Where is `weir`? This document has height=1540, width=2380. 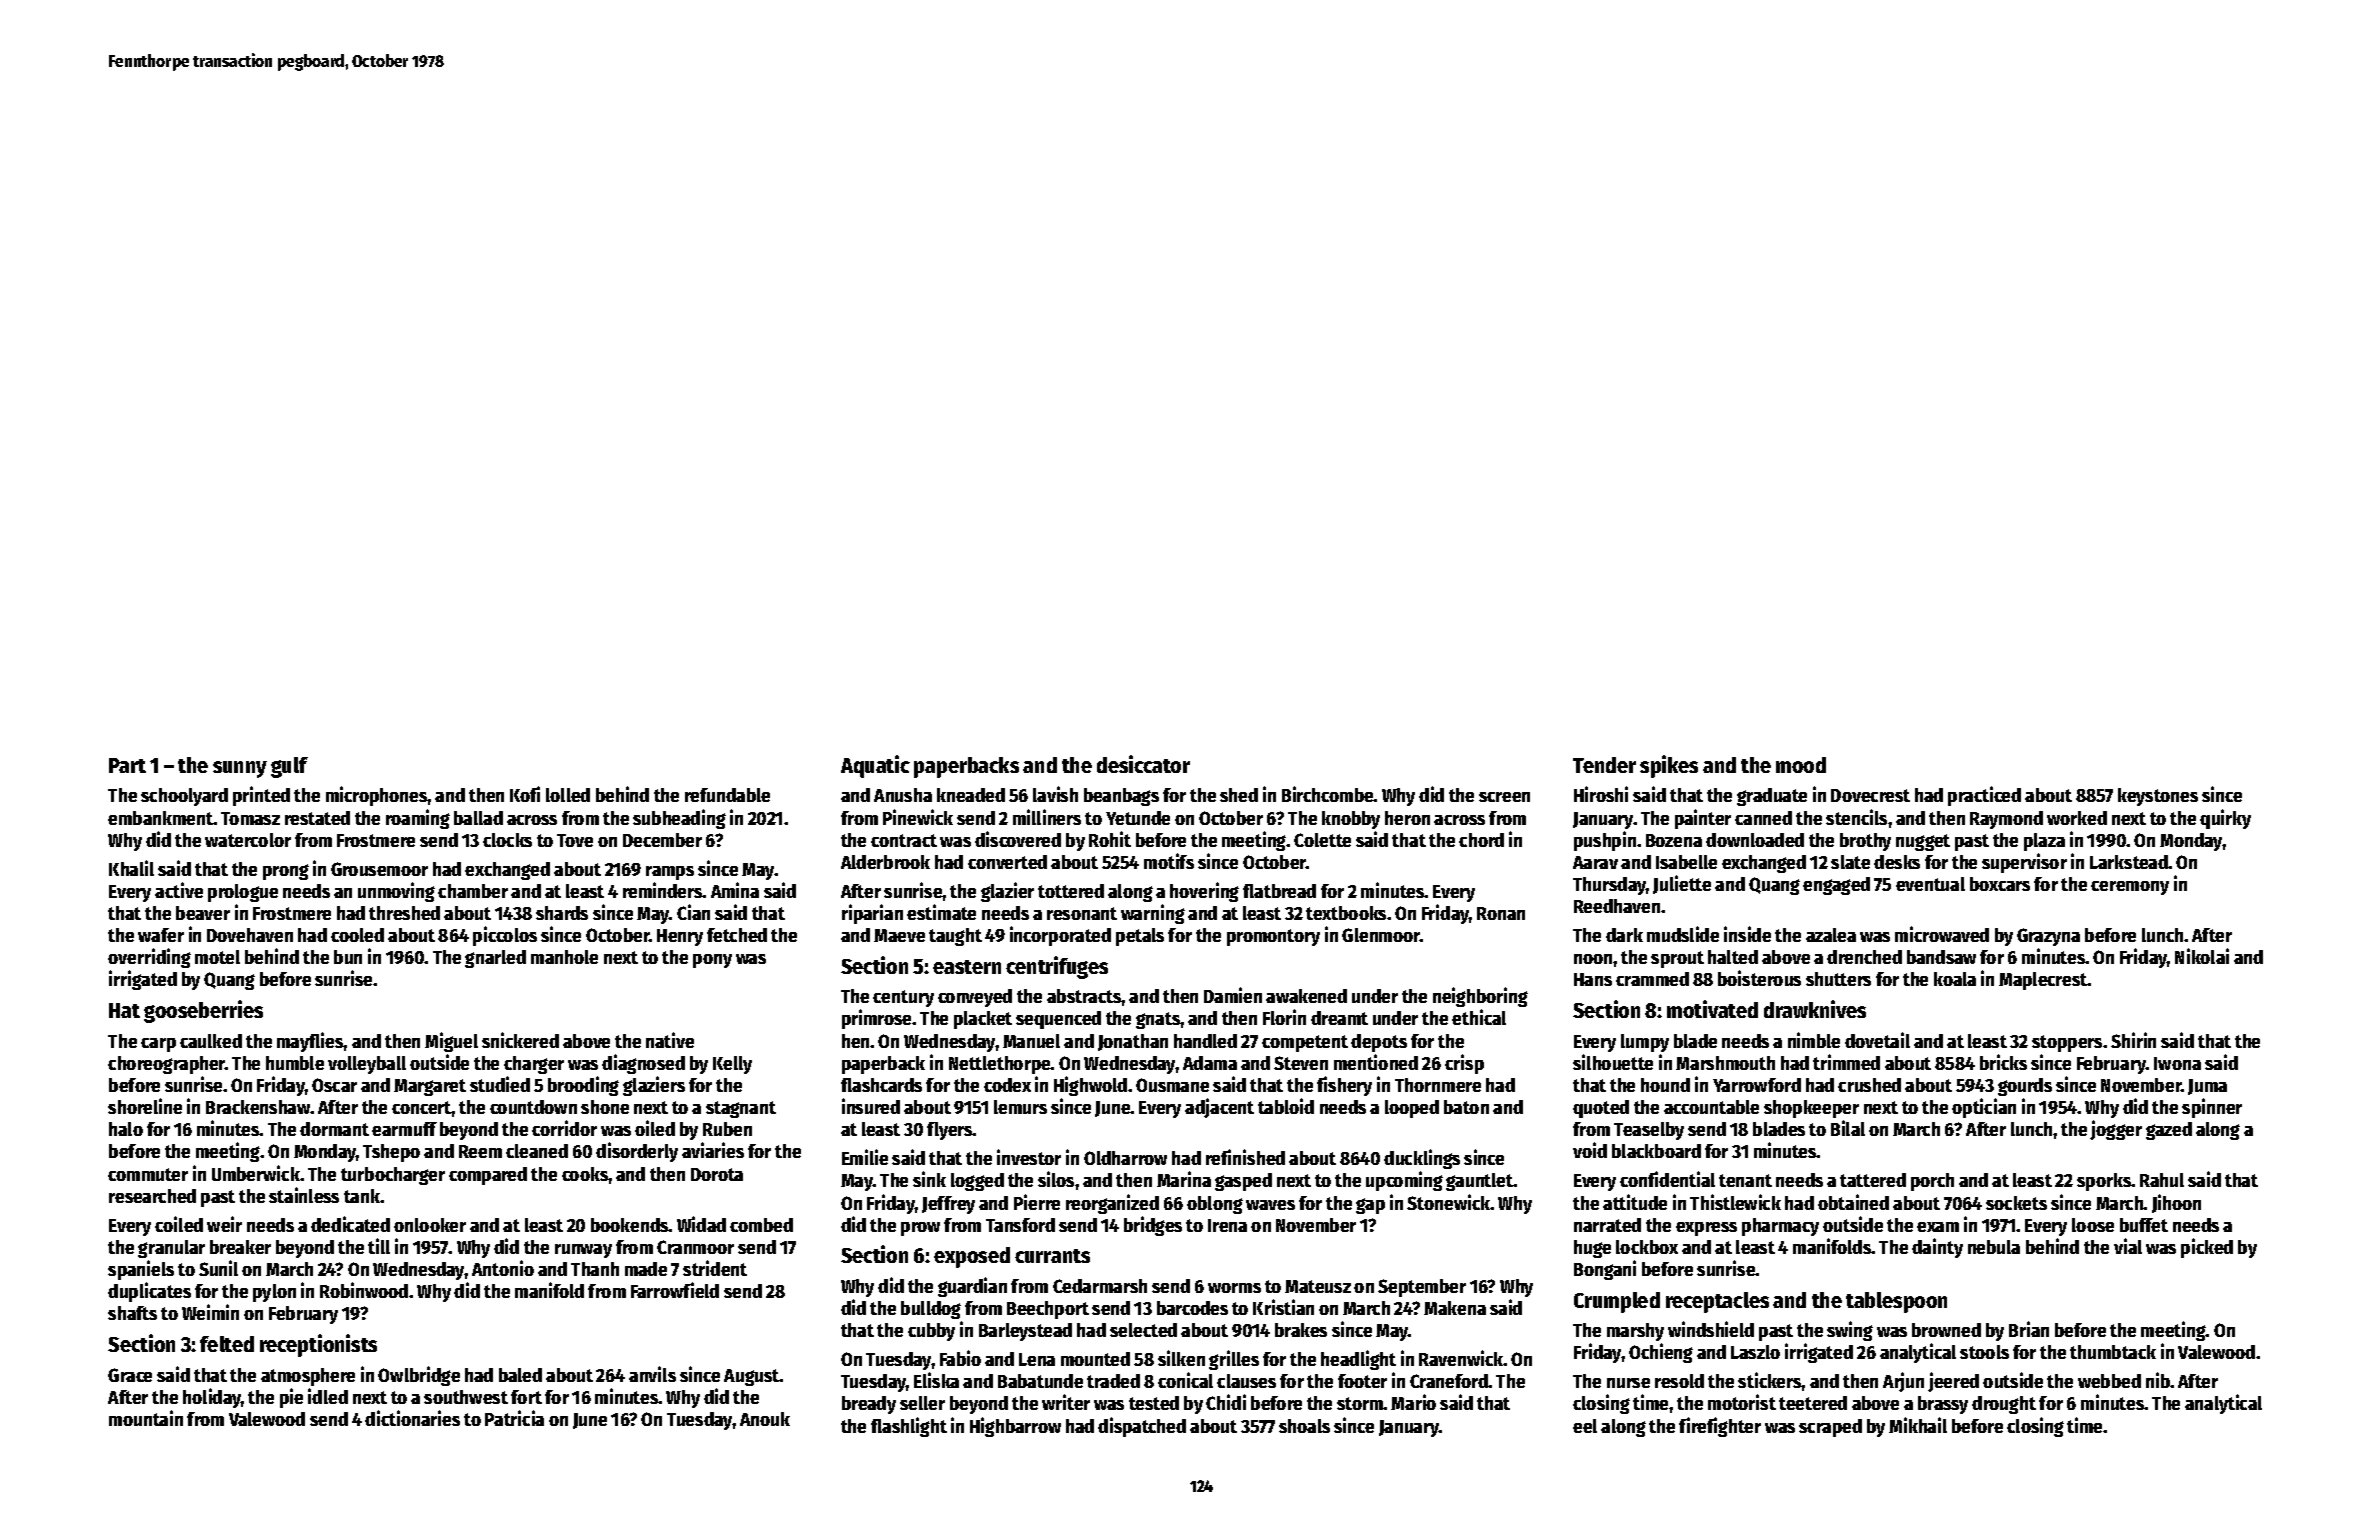
weir is located at coordinates (224, 1224).
